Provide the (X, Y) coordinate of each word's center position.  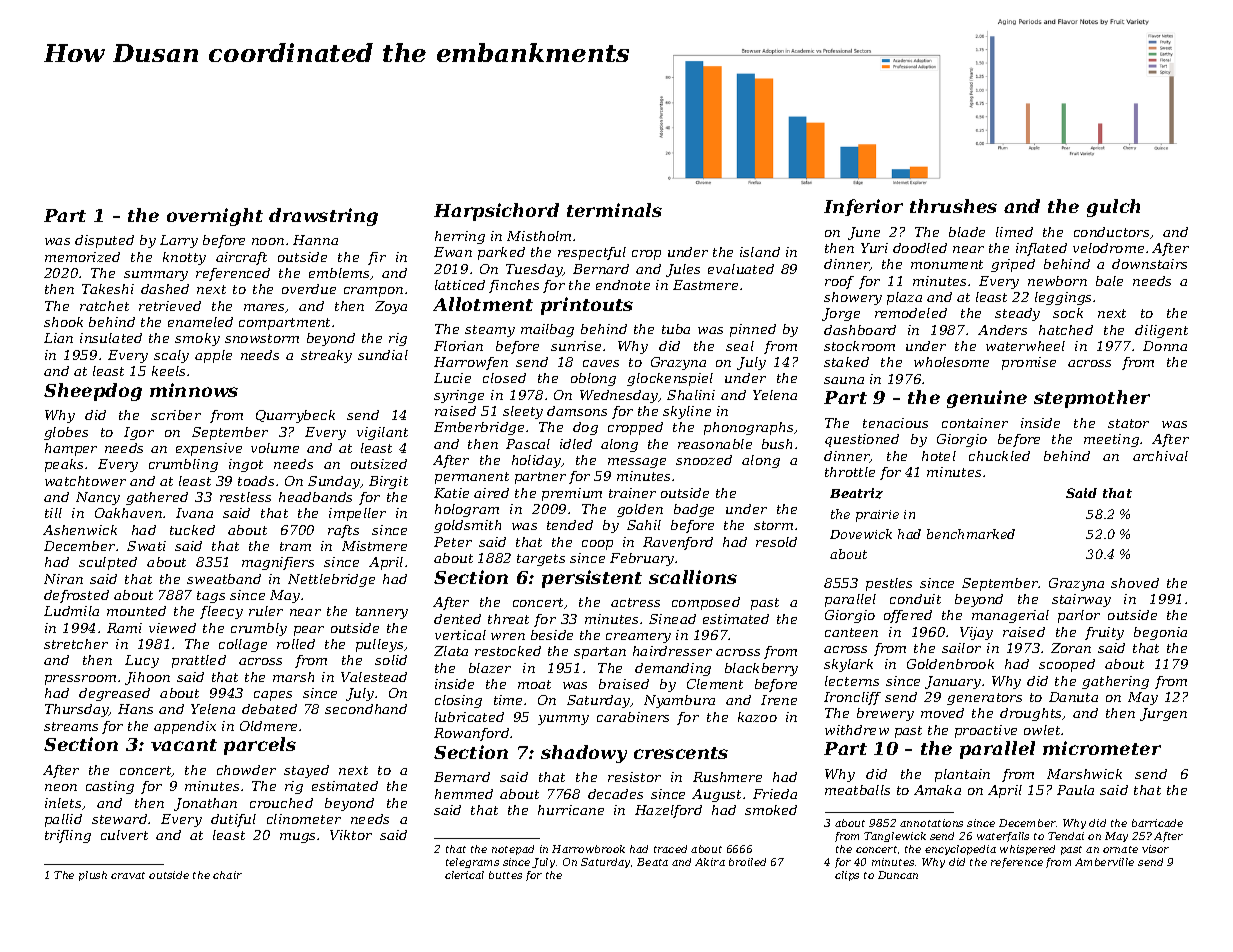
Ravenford (678, 543)
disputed (104, 241)
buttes (505, 875)
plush (93, 876)
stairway (1081, 600)
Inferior (863, 207)
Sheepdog (93, 392)
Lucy (142, 661)
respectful (592, 253)
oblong (593, 379)
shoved (1135, 583)
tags (211, 597)
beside (552, 635)
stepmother (1092, 399)
